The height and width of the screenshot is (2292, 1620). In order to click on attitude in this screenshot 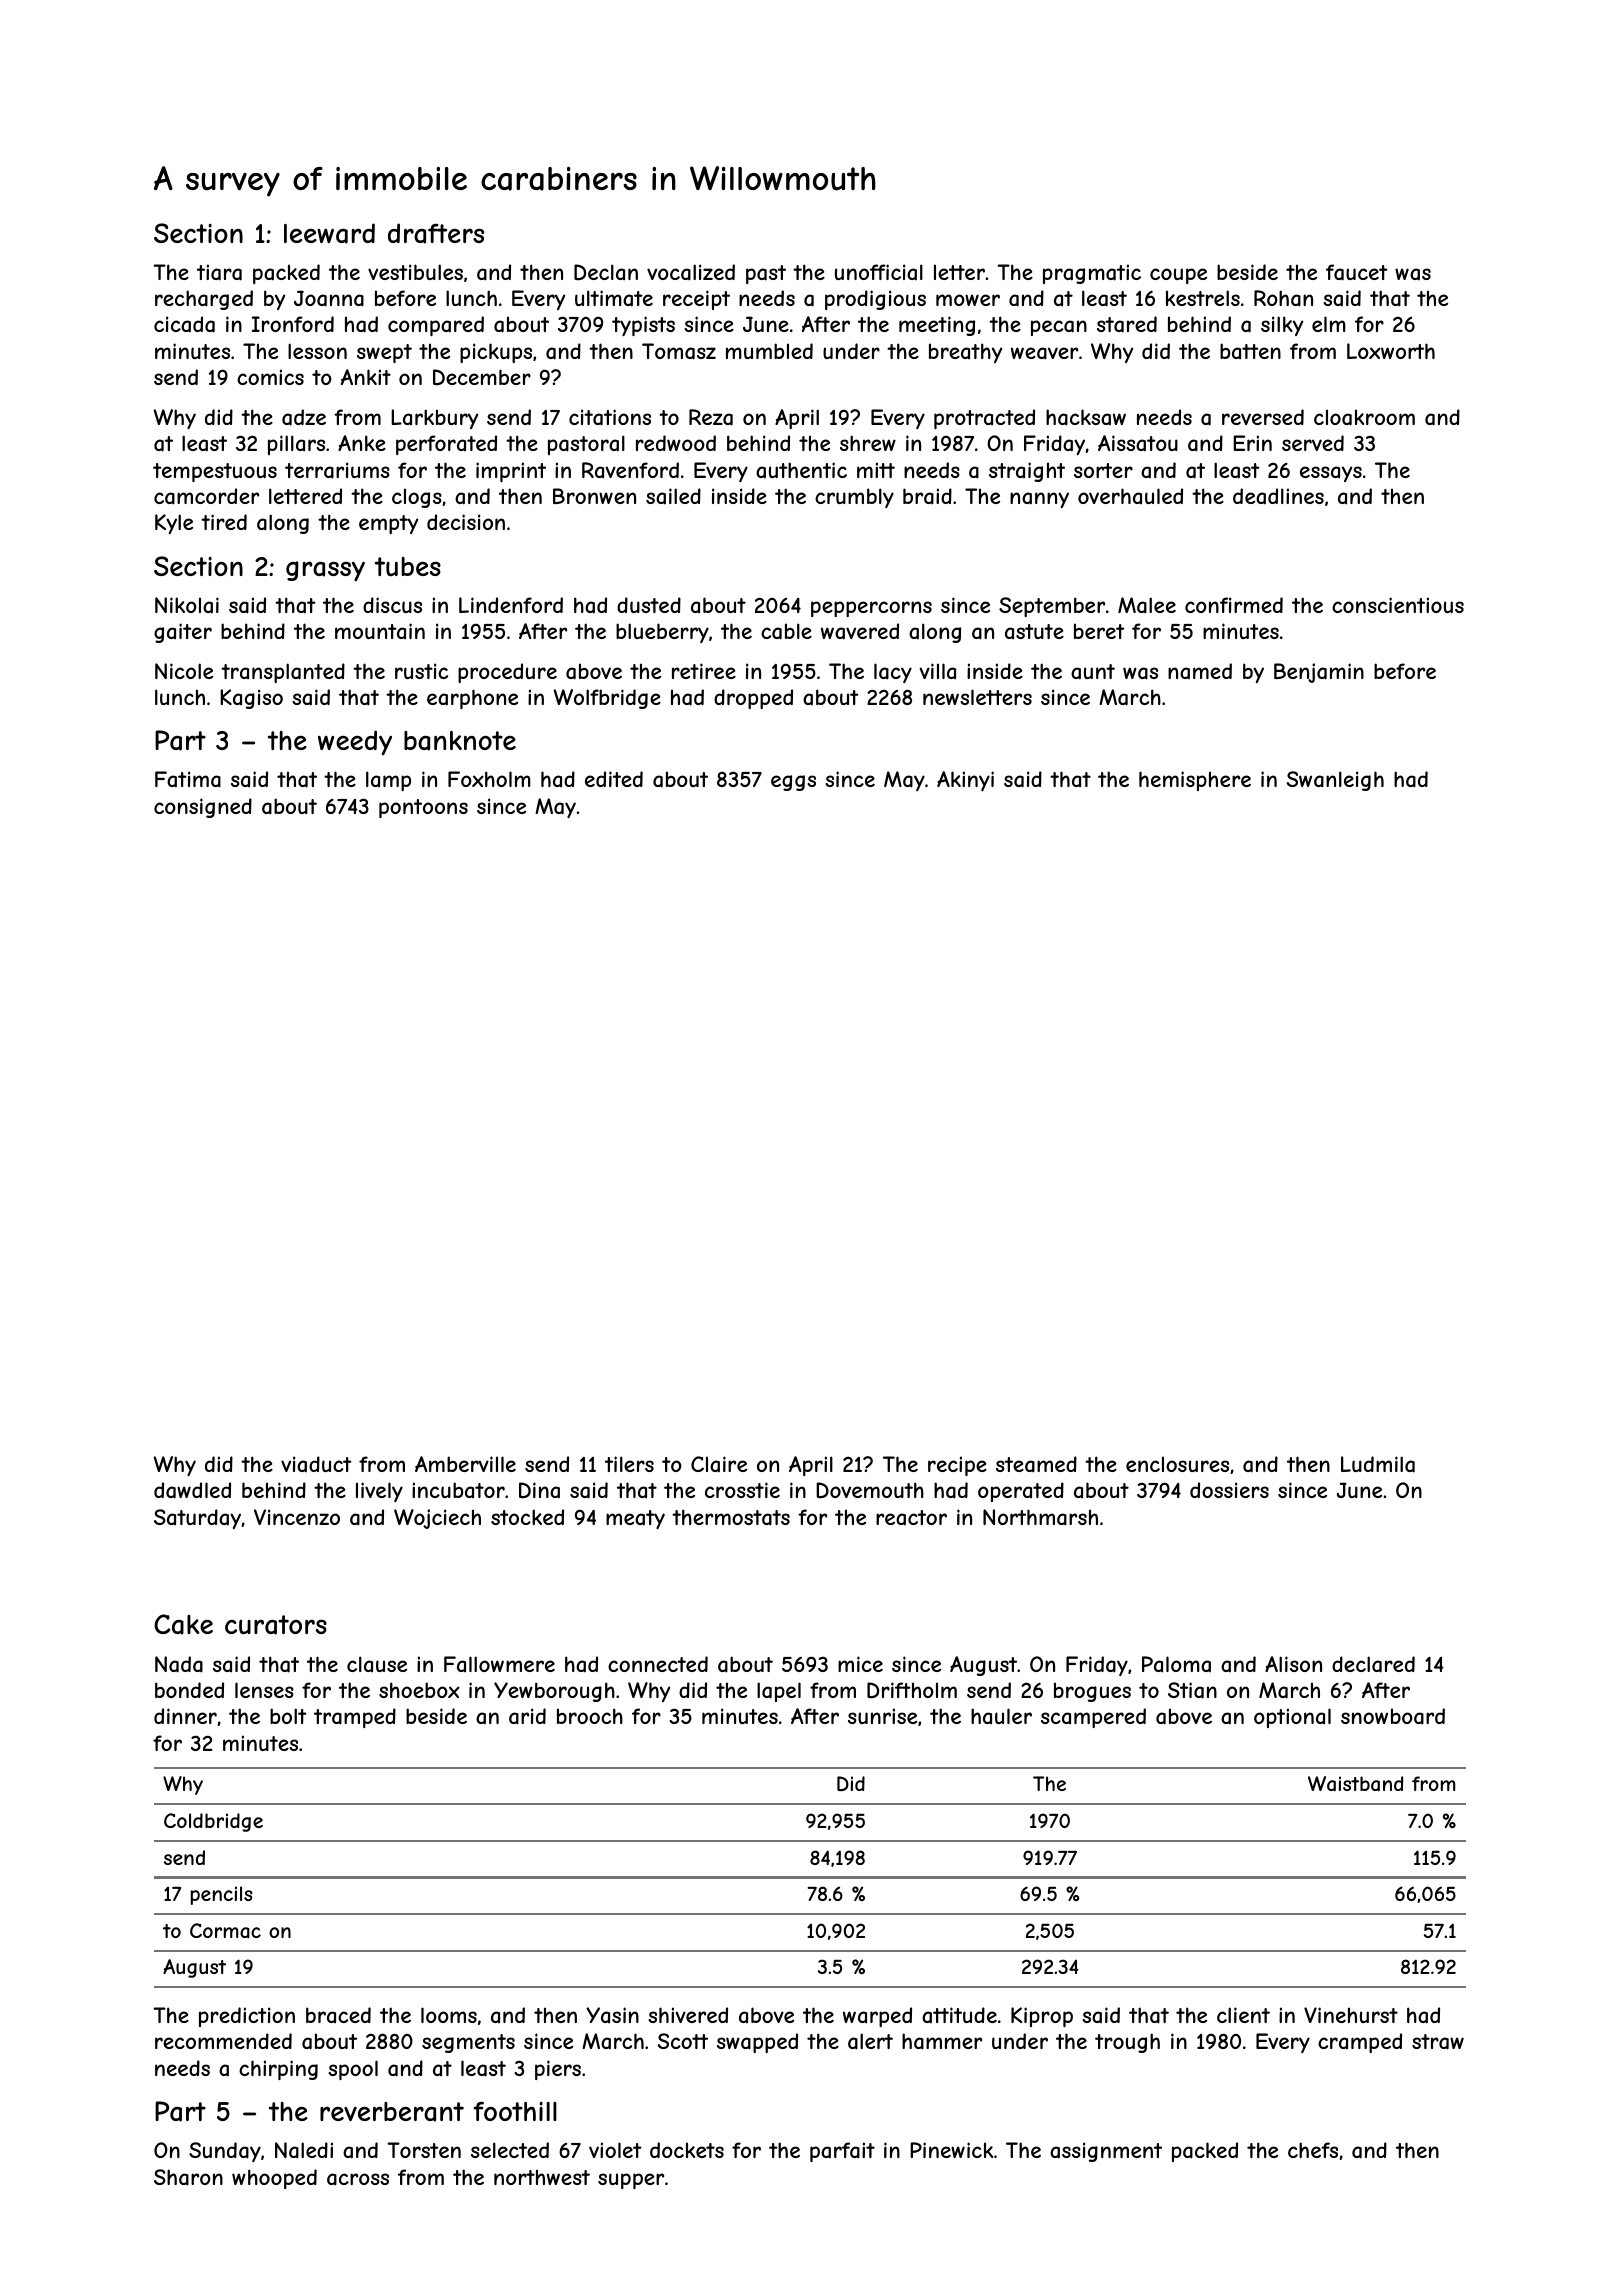, I will do `click(959, 2015)`.
